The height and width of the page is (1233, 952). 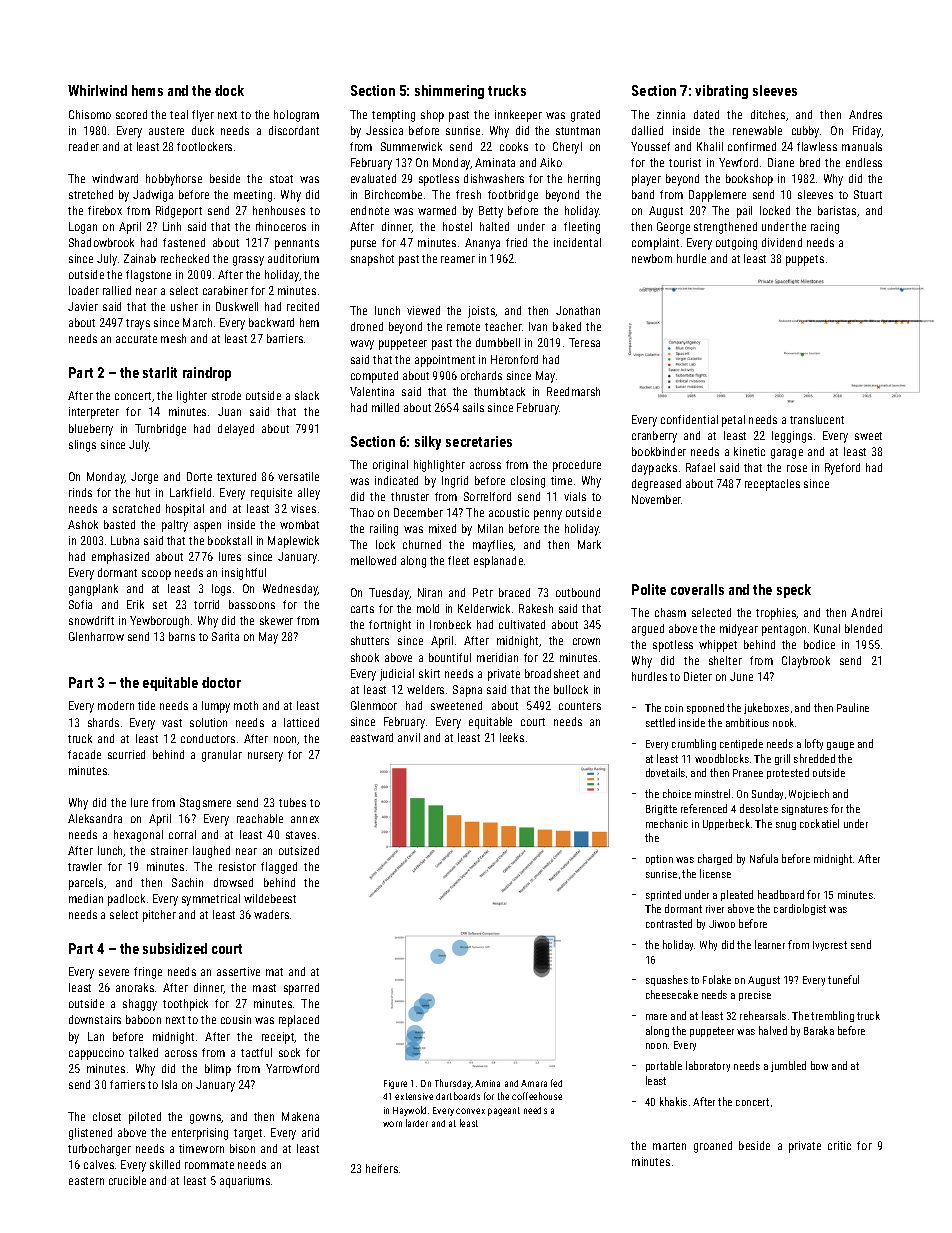 I want to click on Wojciech, so click(x=809, y=794).
